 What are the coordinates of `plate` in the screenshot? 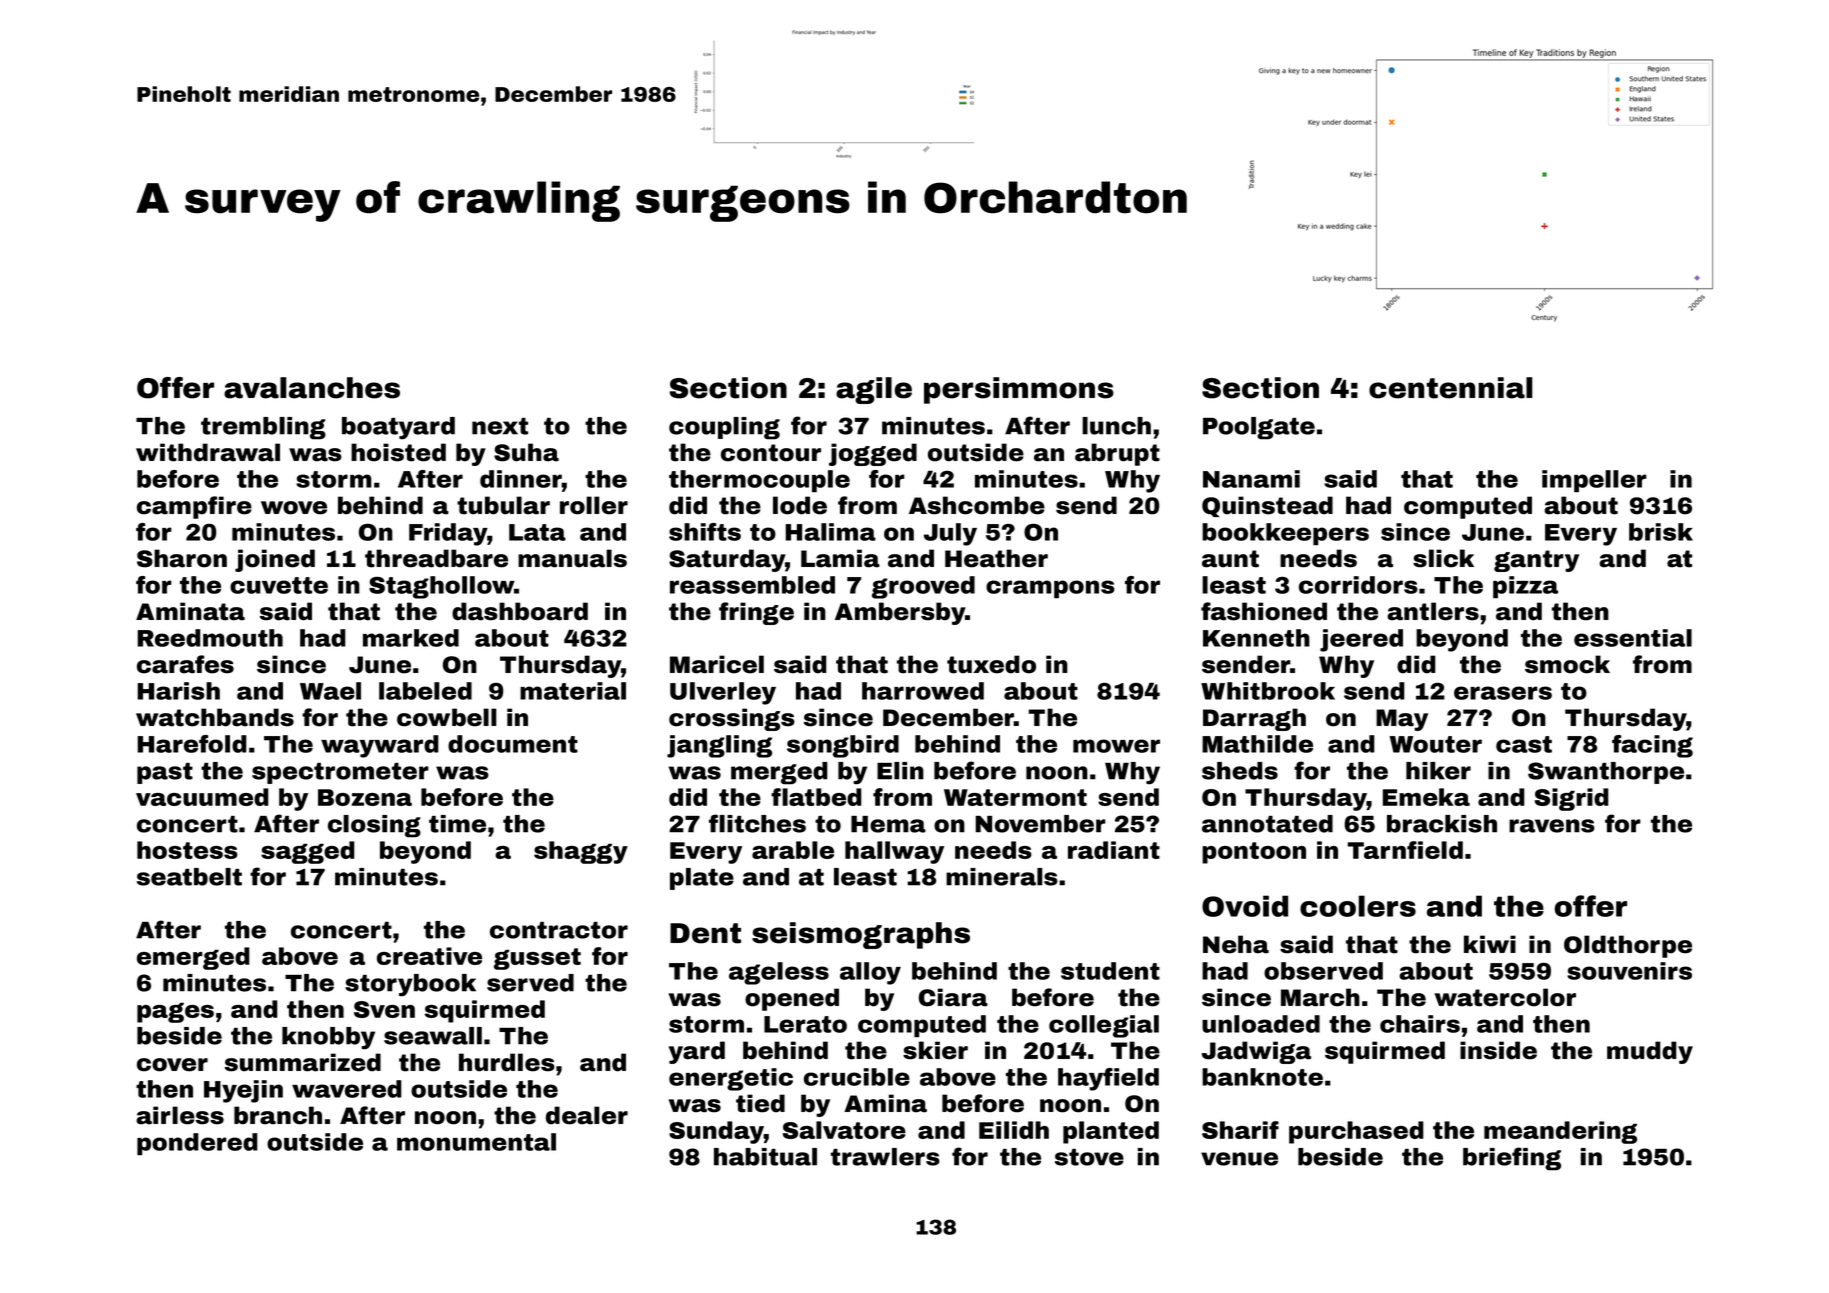 It's located at (702, 879).
